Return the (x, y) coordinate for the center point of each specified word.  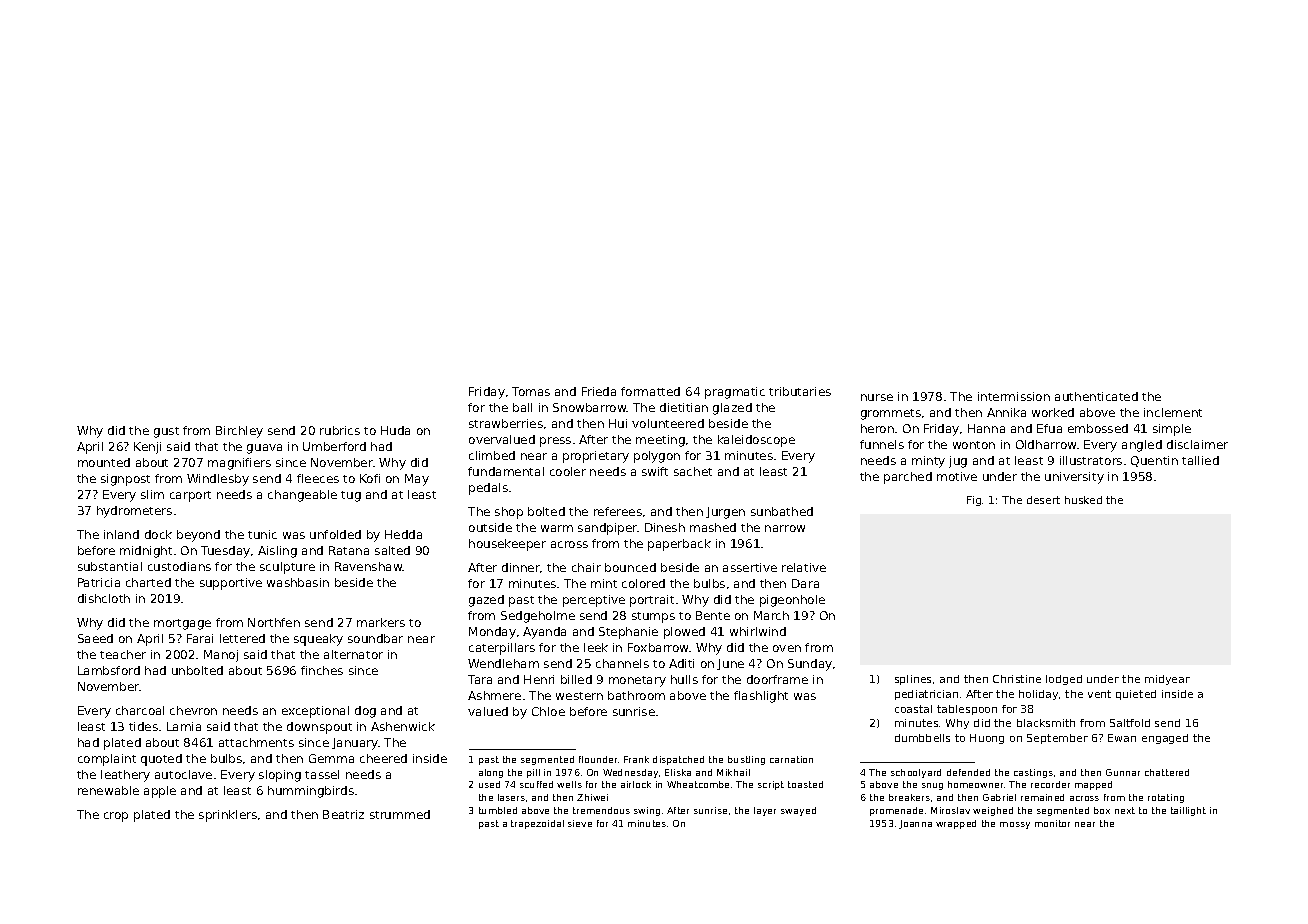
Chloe (548, 711)
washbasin (298, 582)
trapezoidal (537, 824)
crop (116, 817)
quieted (1136, 695)
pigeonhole (792, 601)
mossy (1015, 825)
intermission (1014, 396)
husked (1083, 500)
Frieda (599, 391)
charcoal (140, 710)
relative (804, 567)
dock (158, 534)
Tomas (531, 391)
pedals (488, 489)
